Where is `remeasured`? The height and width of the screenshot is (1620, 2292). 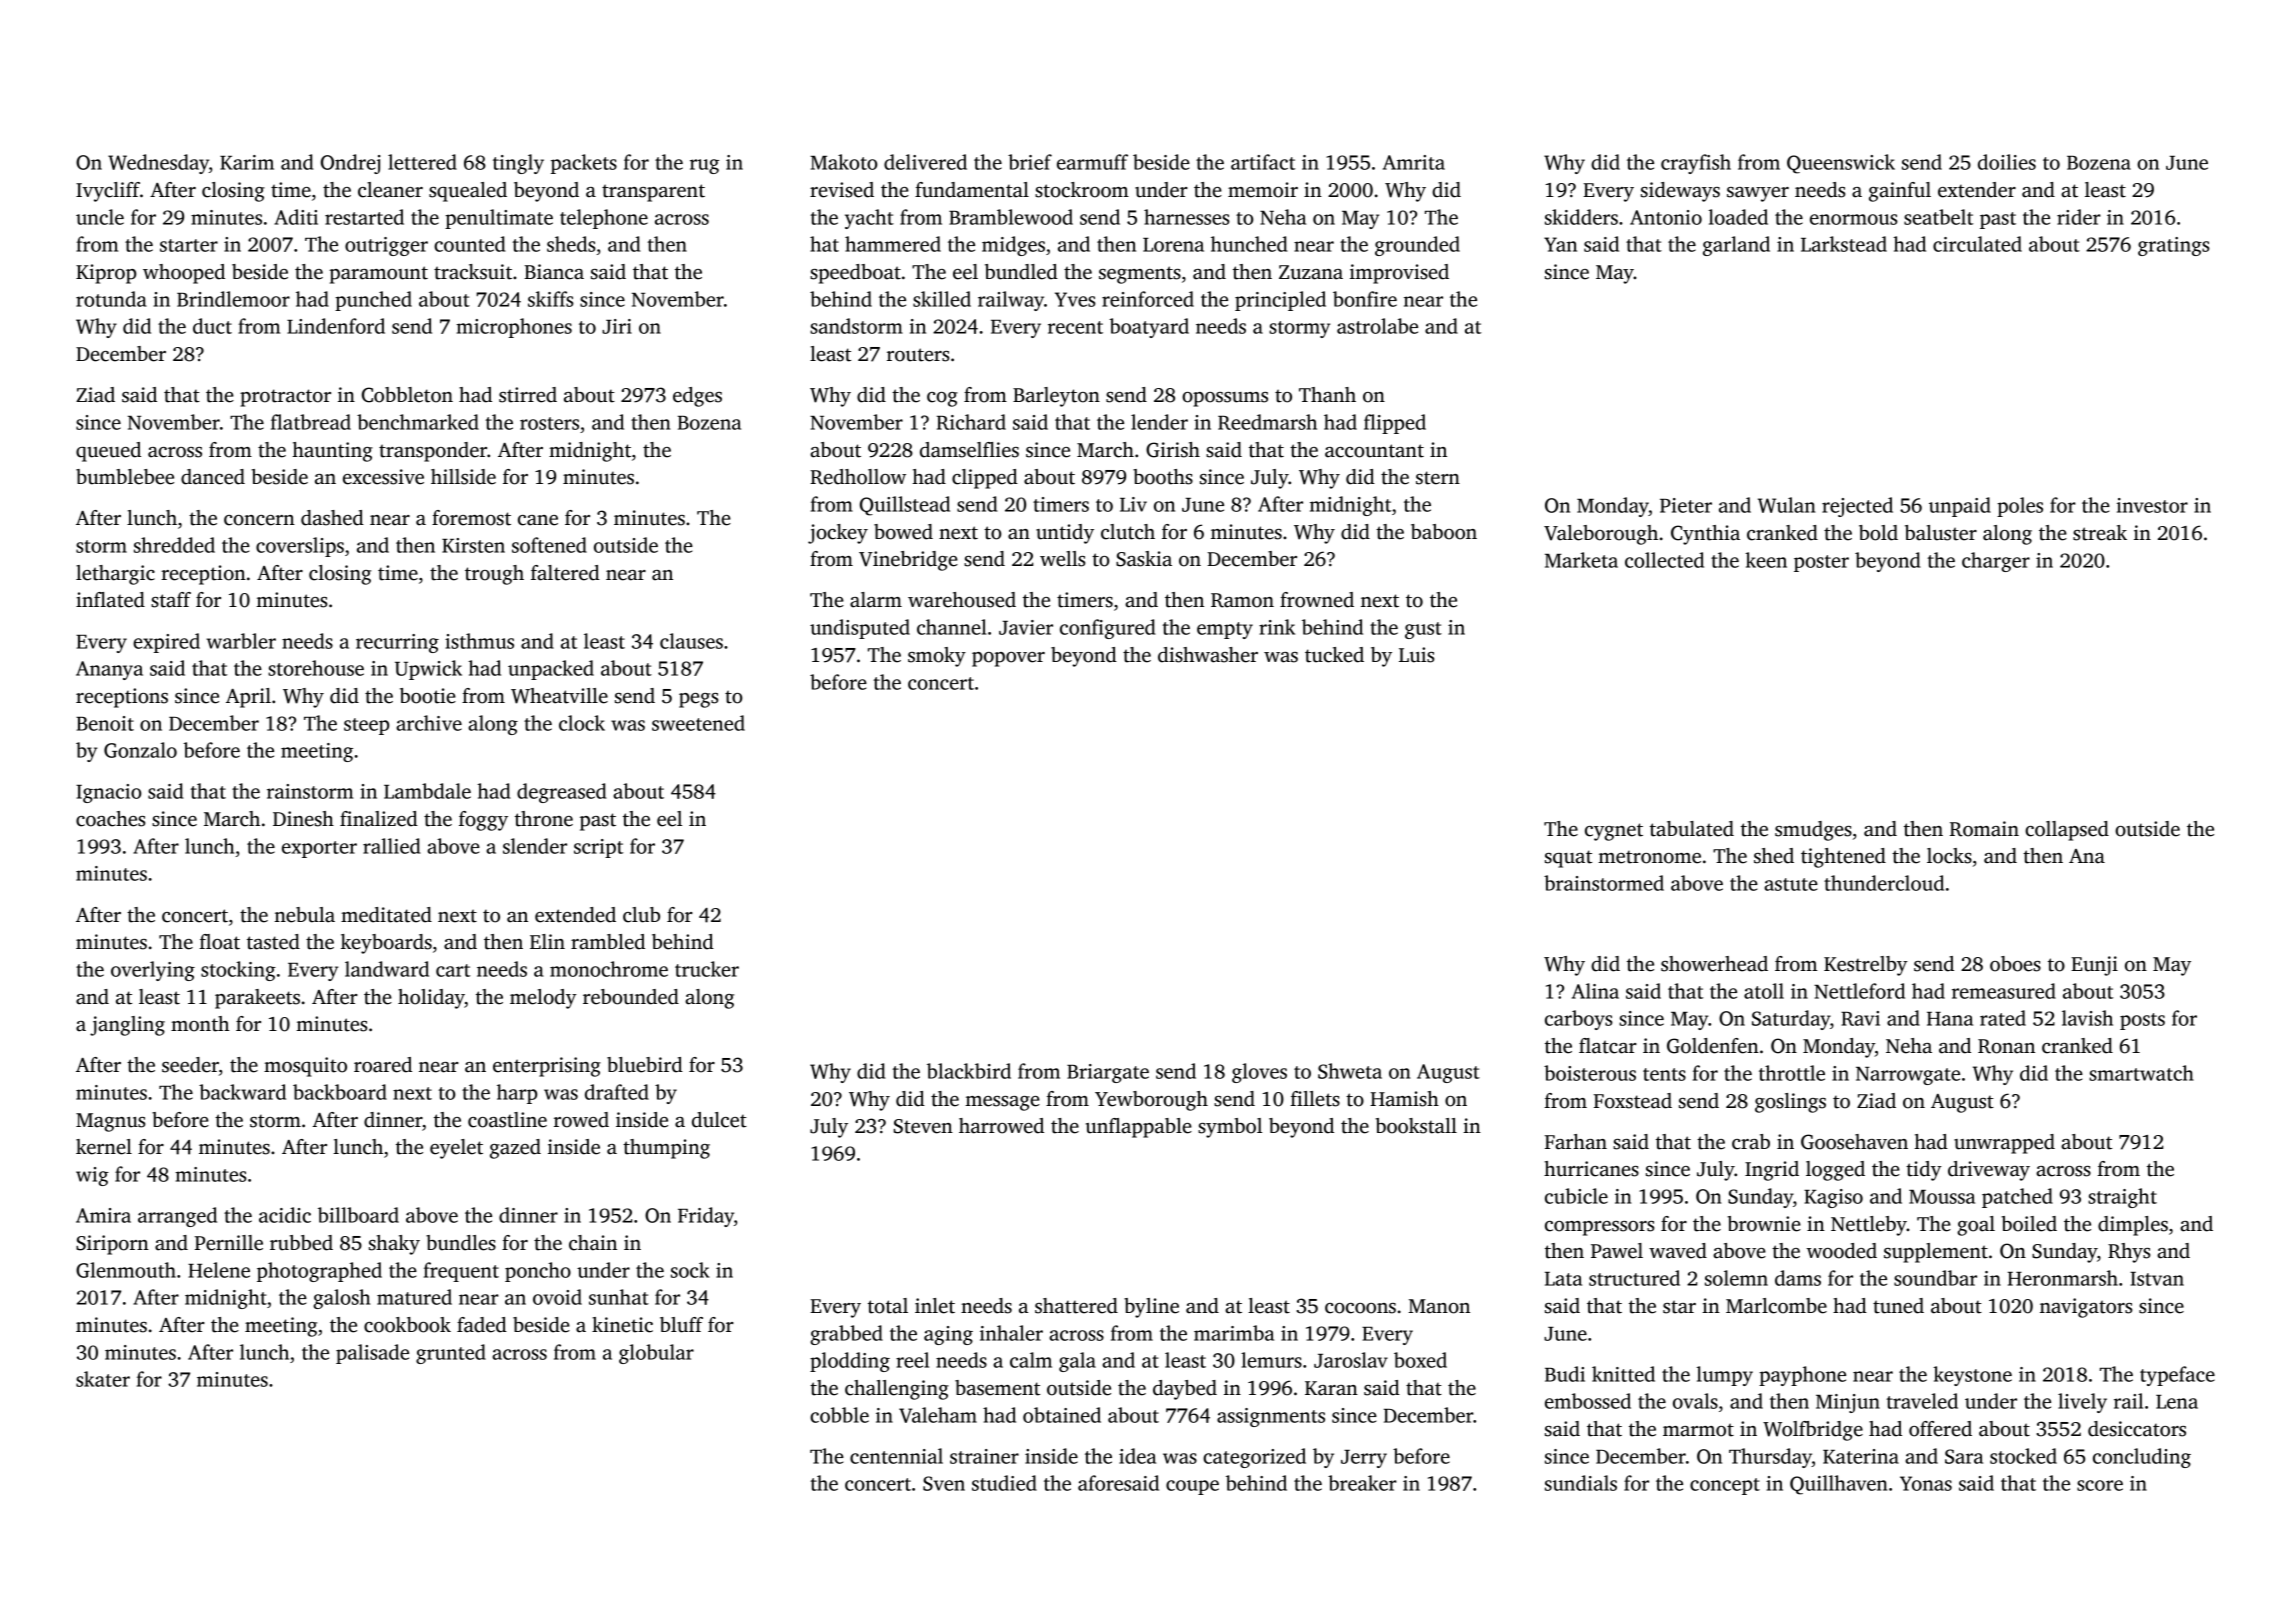 remeasured is located at coordinates (2004, 991).
